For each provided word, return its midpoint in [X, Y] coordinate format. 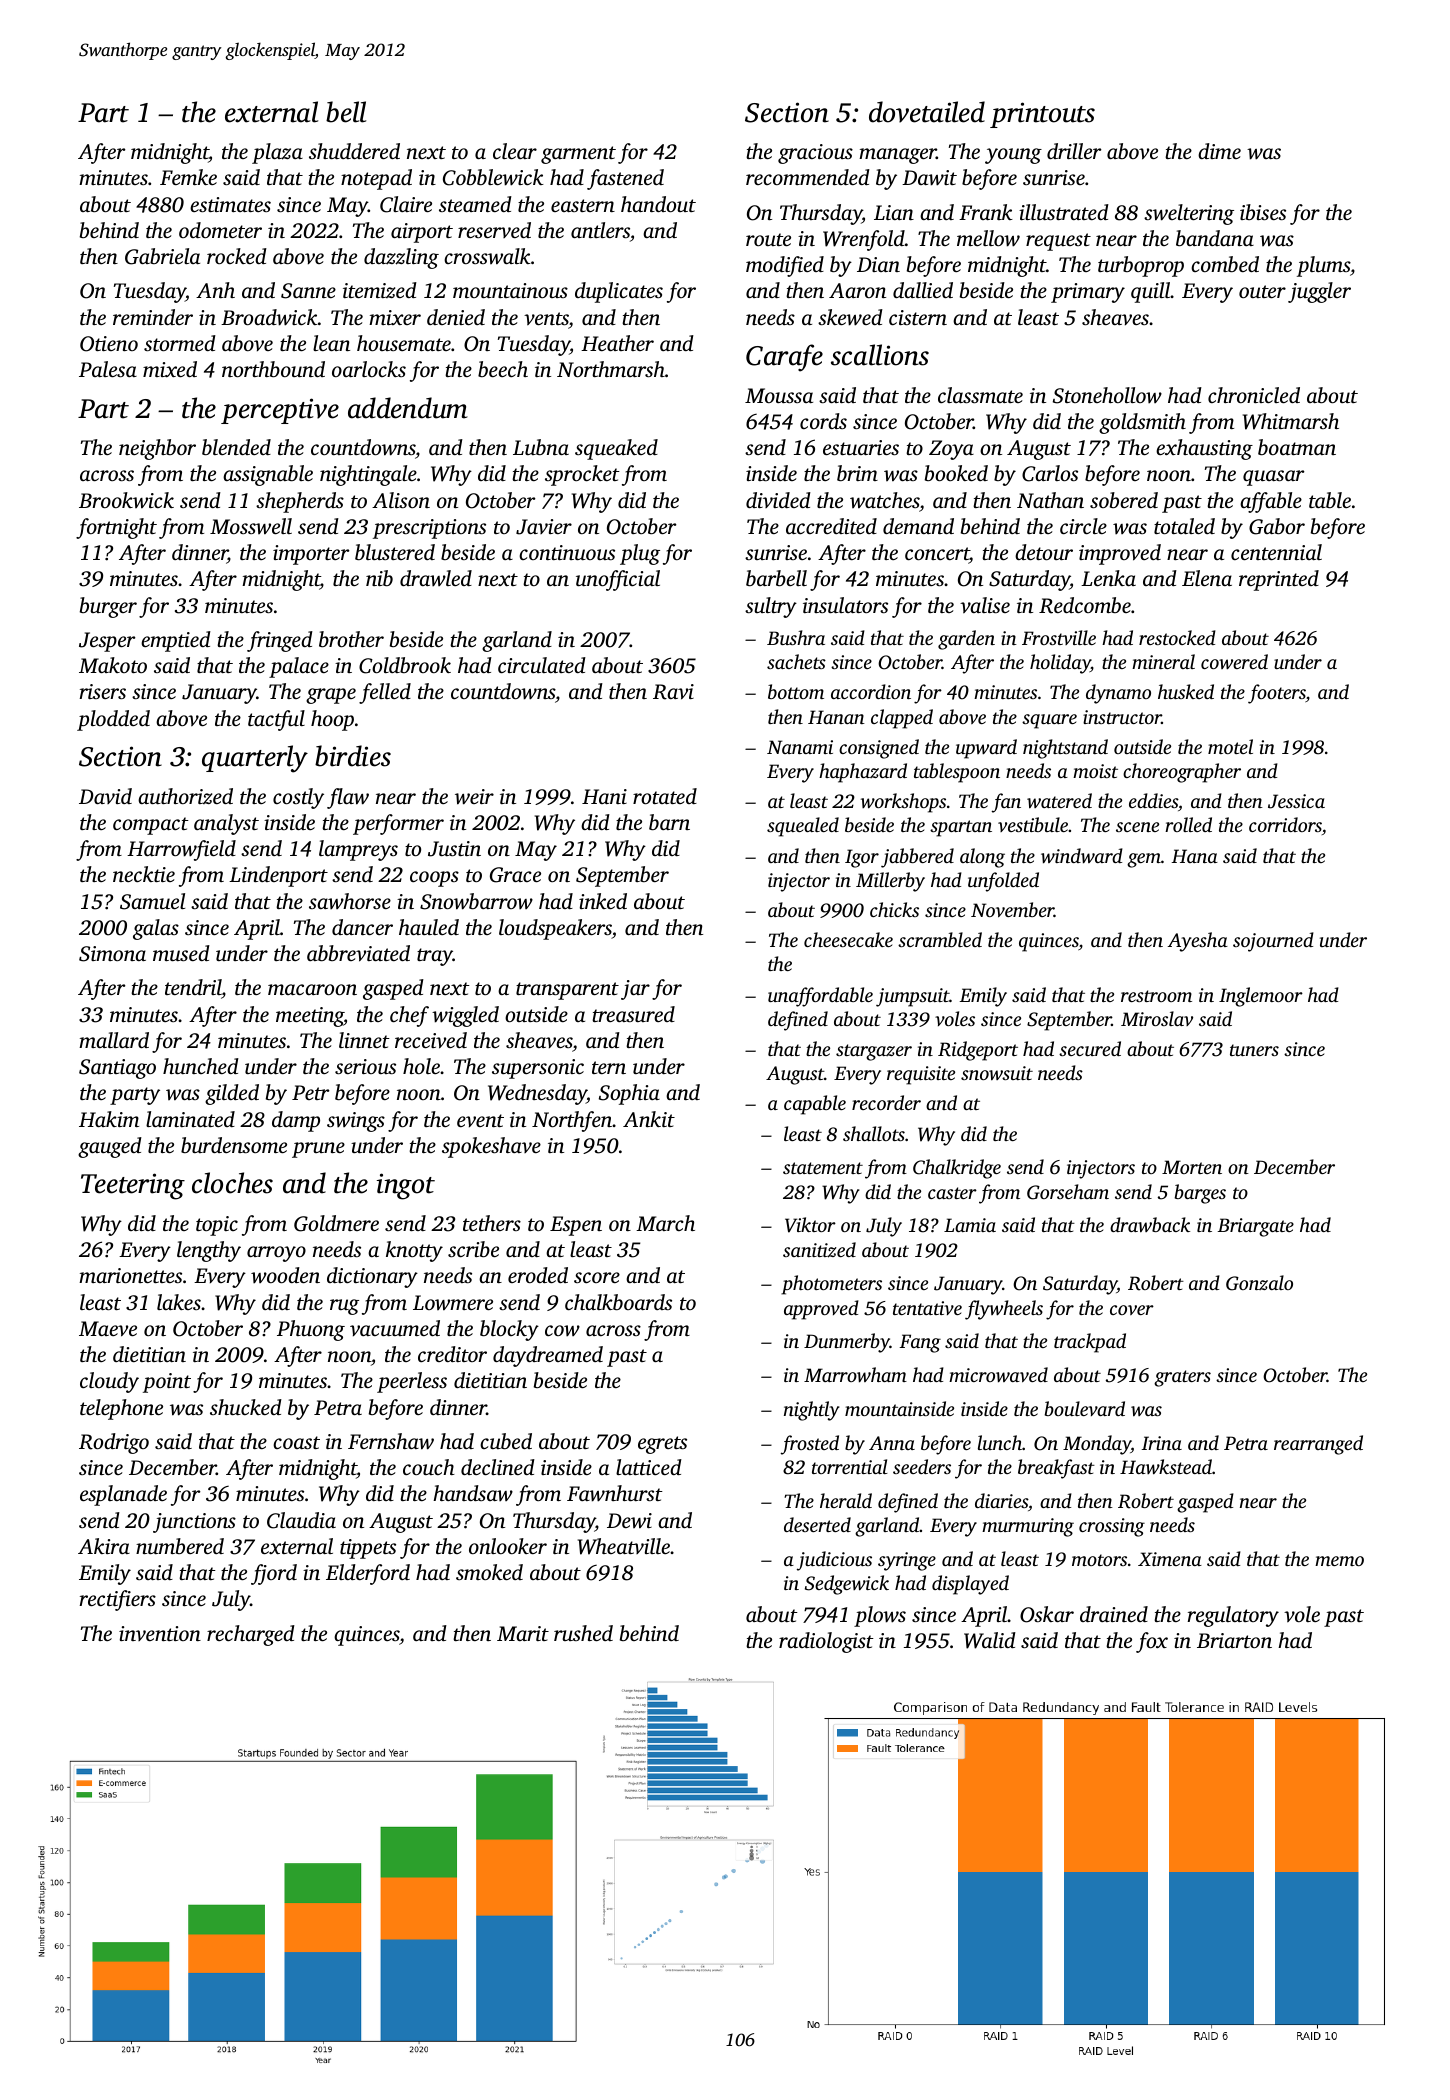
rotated [665, 796]
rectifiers [118, 1600]
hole [421, 1066]
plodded [113, 720]
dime [1219, 151]
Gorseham [1068, 1192]
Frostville [1059, 637]
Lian [894, 212]
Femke [188, 177]
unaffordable [820, 997]
